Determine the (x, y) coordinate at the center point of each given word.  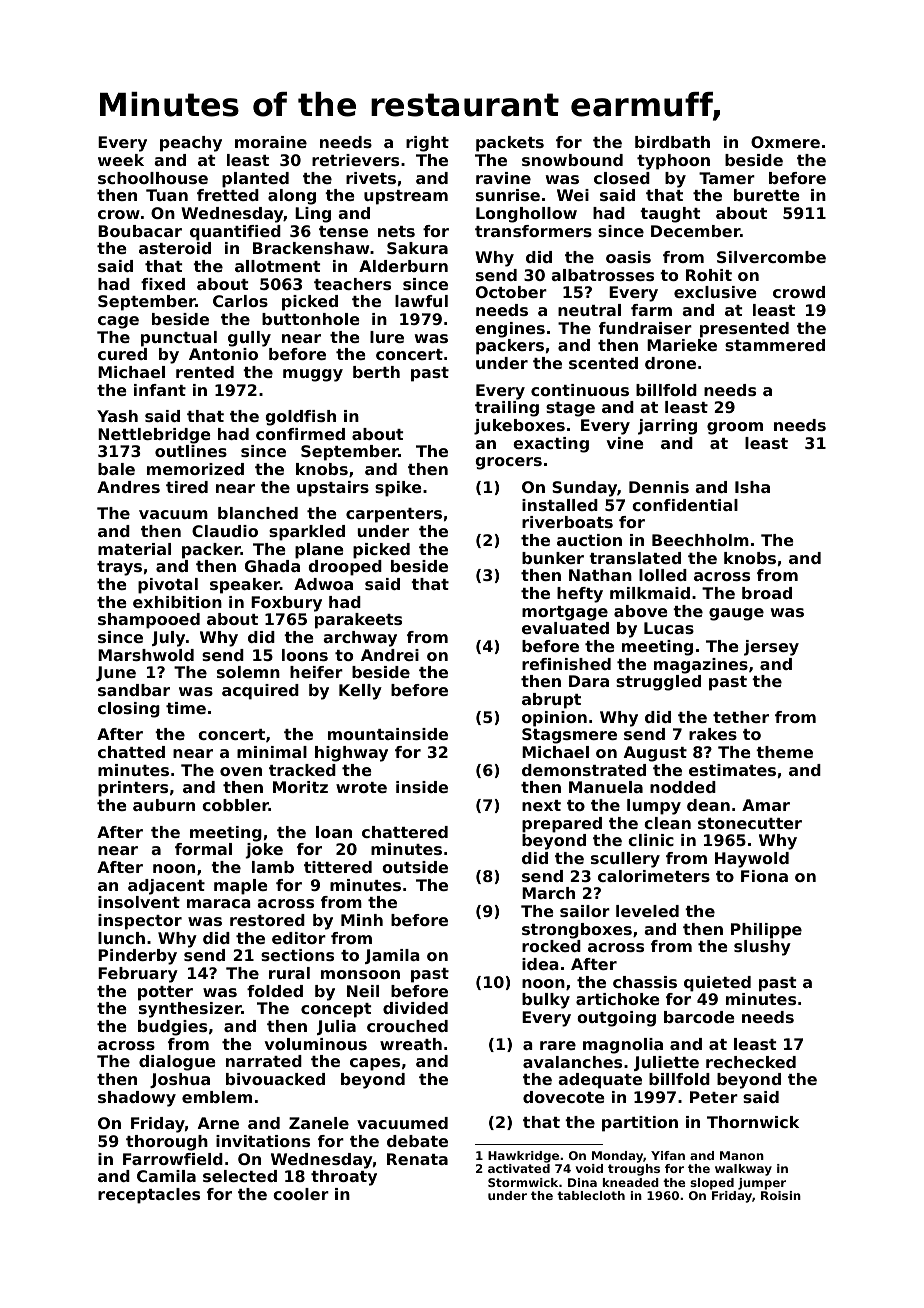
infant (160, 390)
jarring (667, 427)
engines (510, 330)
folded (275, 991)
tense (343, 231)
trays (119, 568)
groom (735, 428)
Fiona (764, 876)
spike (398, 489)
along (292, 197)
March (548, 893)
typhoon (673, 162)
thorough (167, 1143)
